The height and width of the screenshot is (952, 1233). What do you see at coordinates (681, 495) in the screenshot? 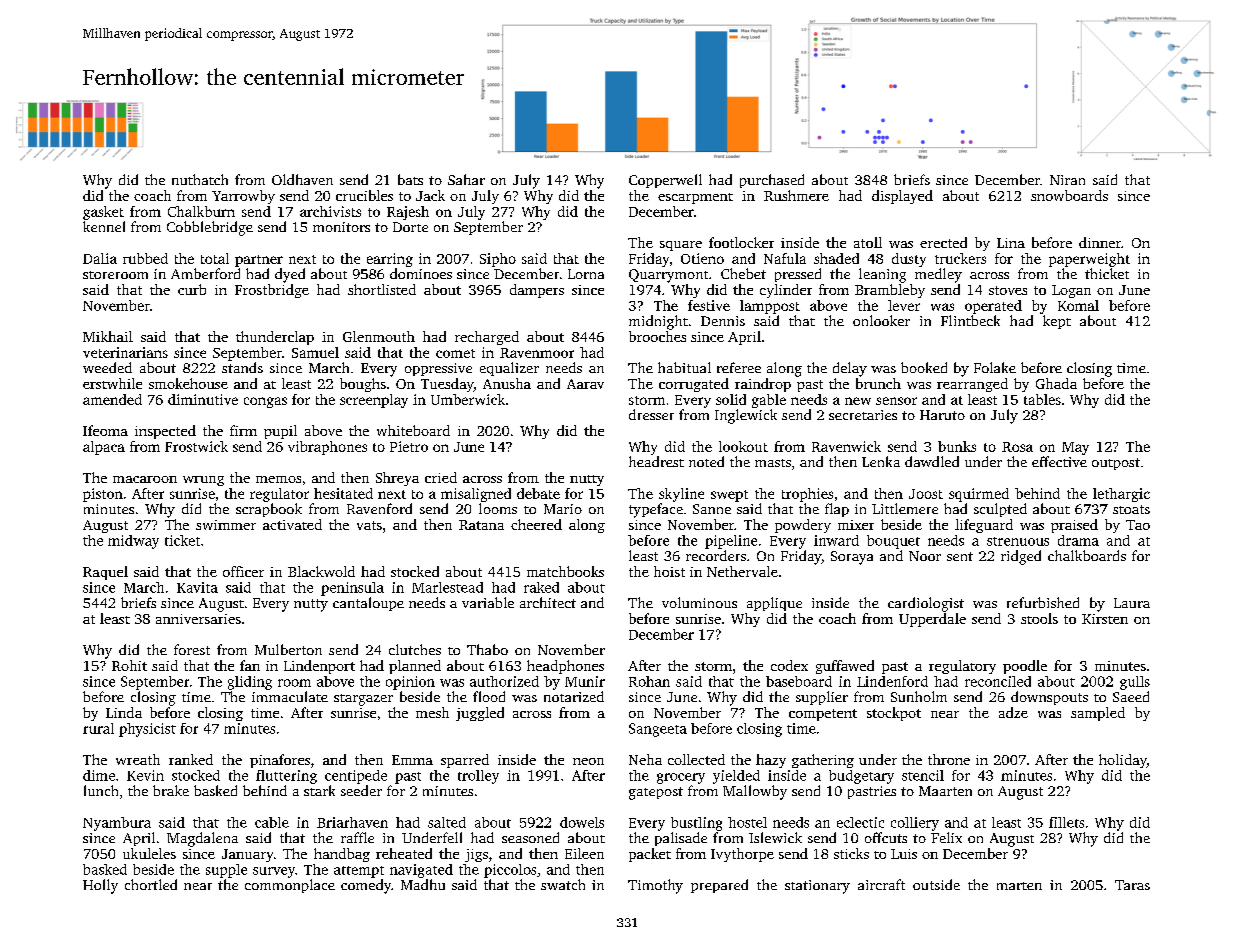
I see `skyline` at bounding box center [681, 495].
